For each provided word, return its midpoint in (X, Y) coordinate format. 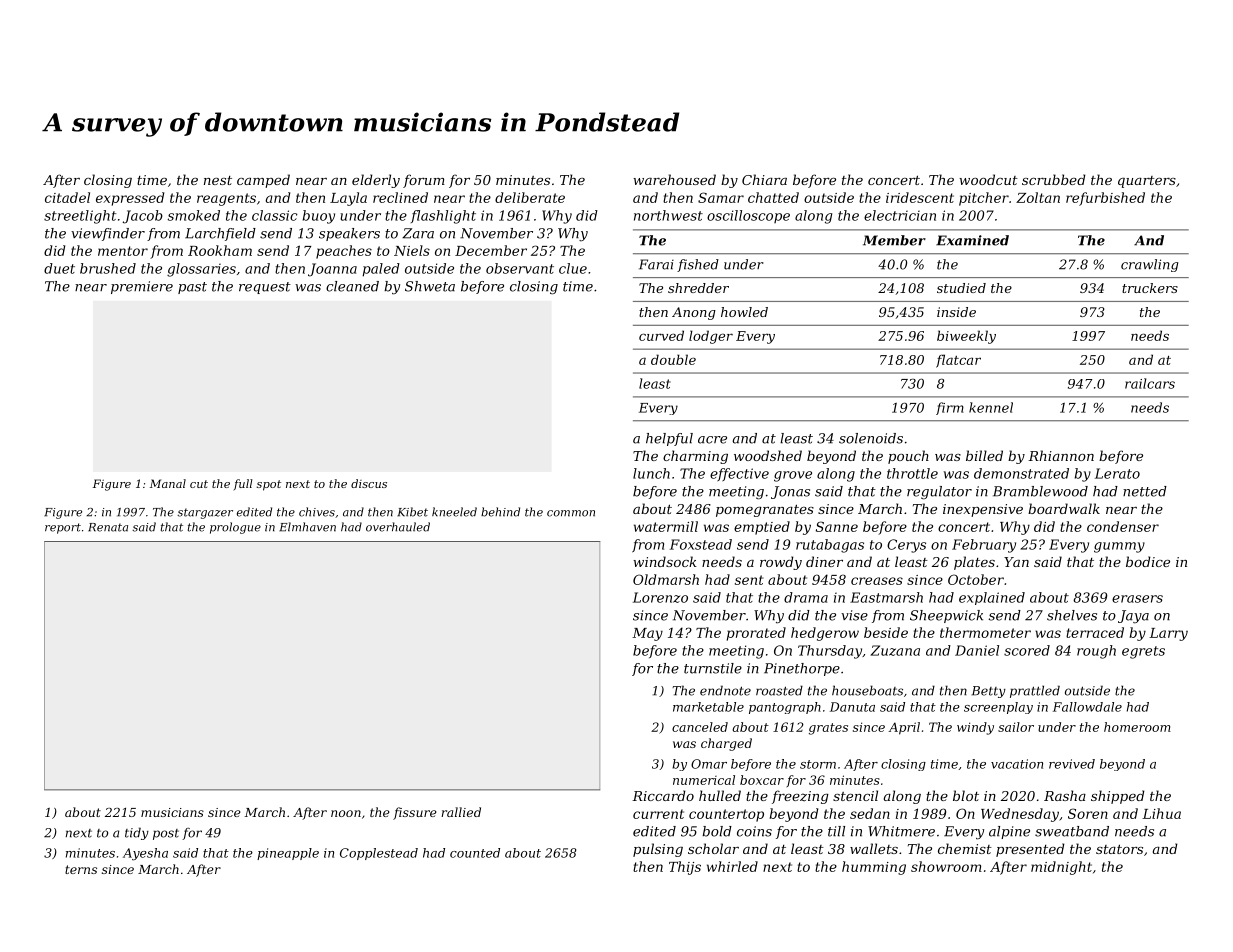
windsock (665, 561)
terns (81, 869)
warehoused (674, 179)
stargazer (205, 513)
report (63, 528)
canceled (700, 727)
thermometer (985, 632)
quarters (1147, 182)
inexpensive (983, 510)
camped (263, 181)
